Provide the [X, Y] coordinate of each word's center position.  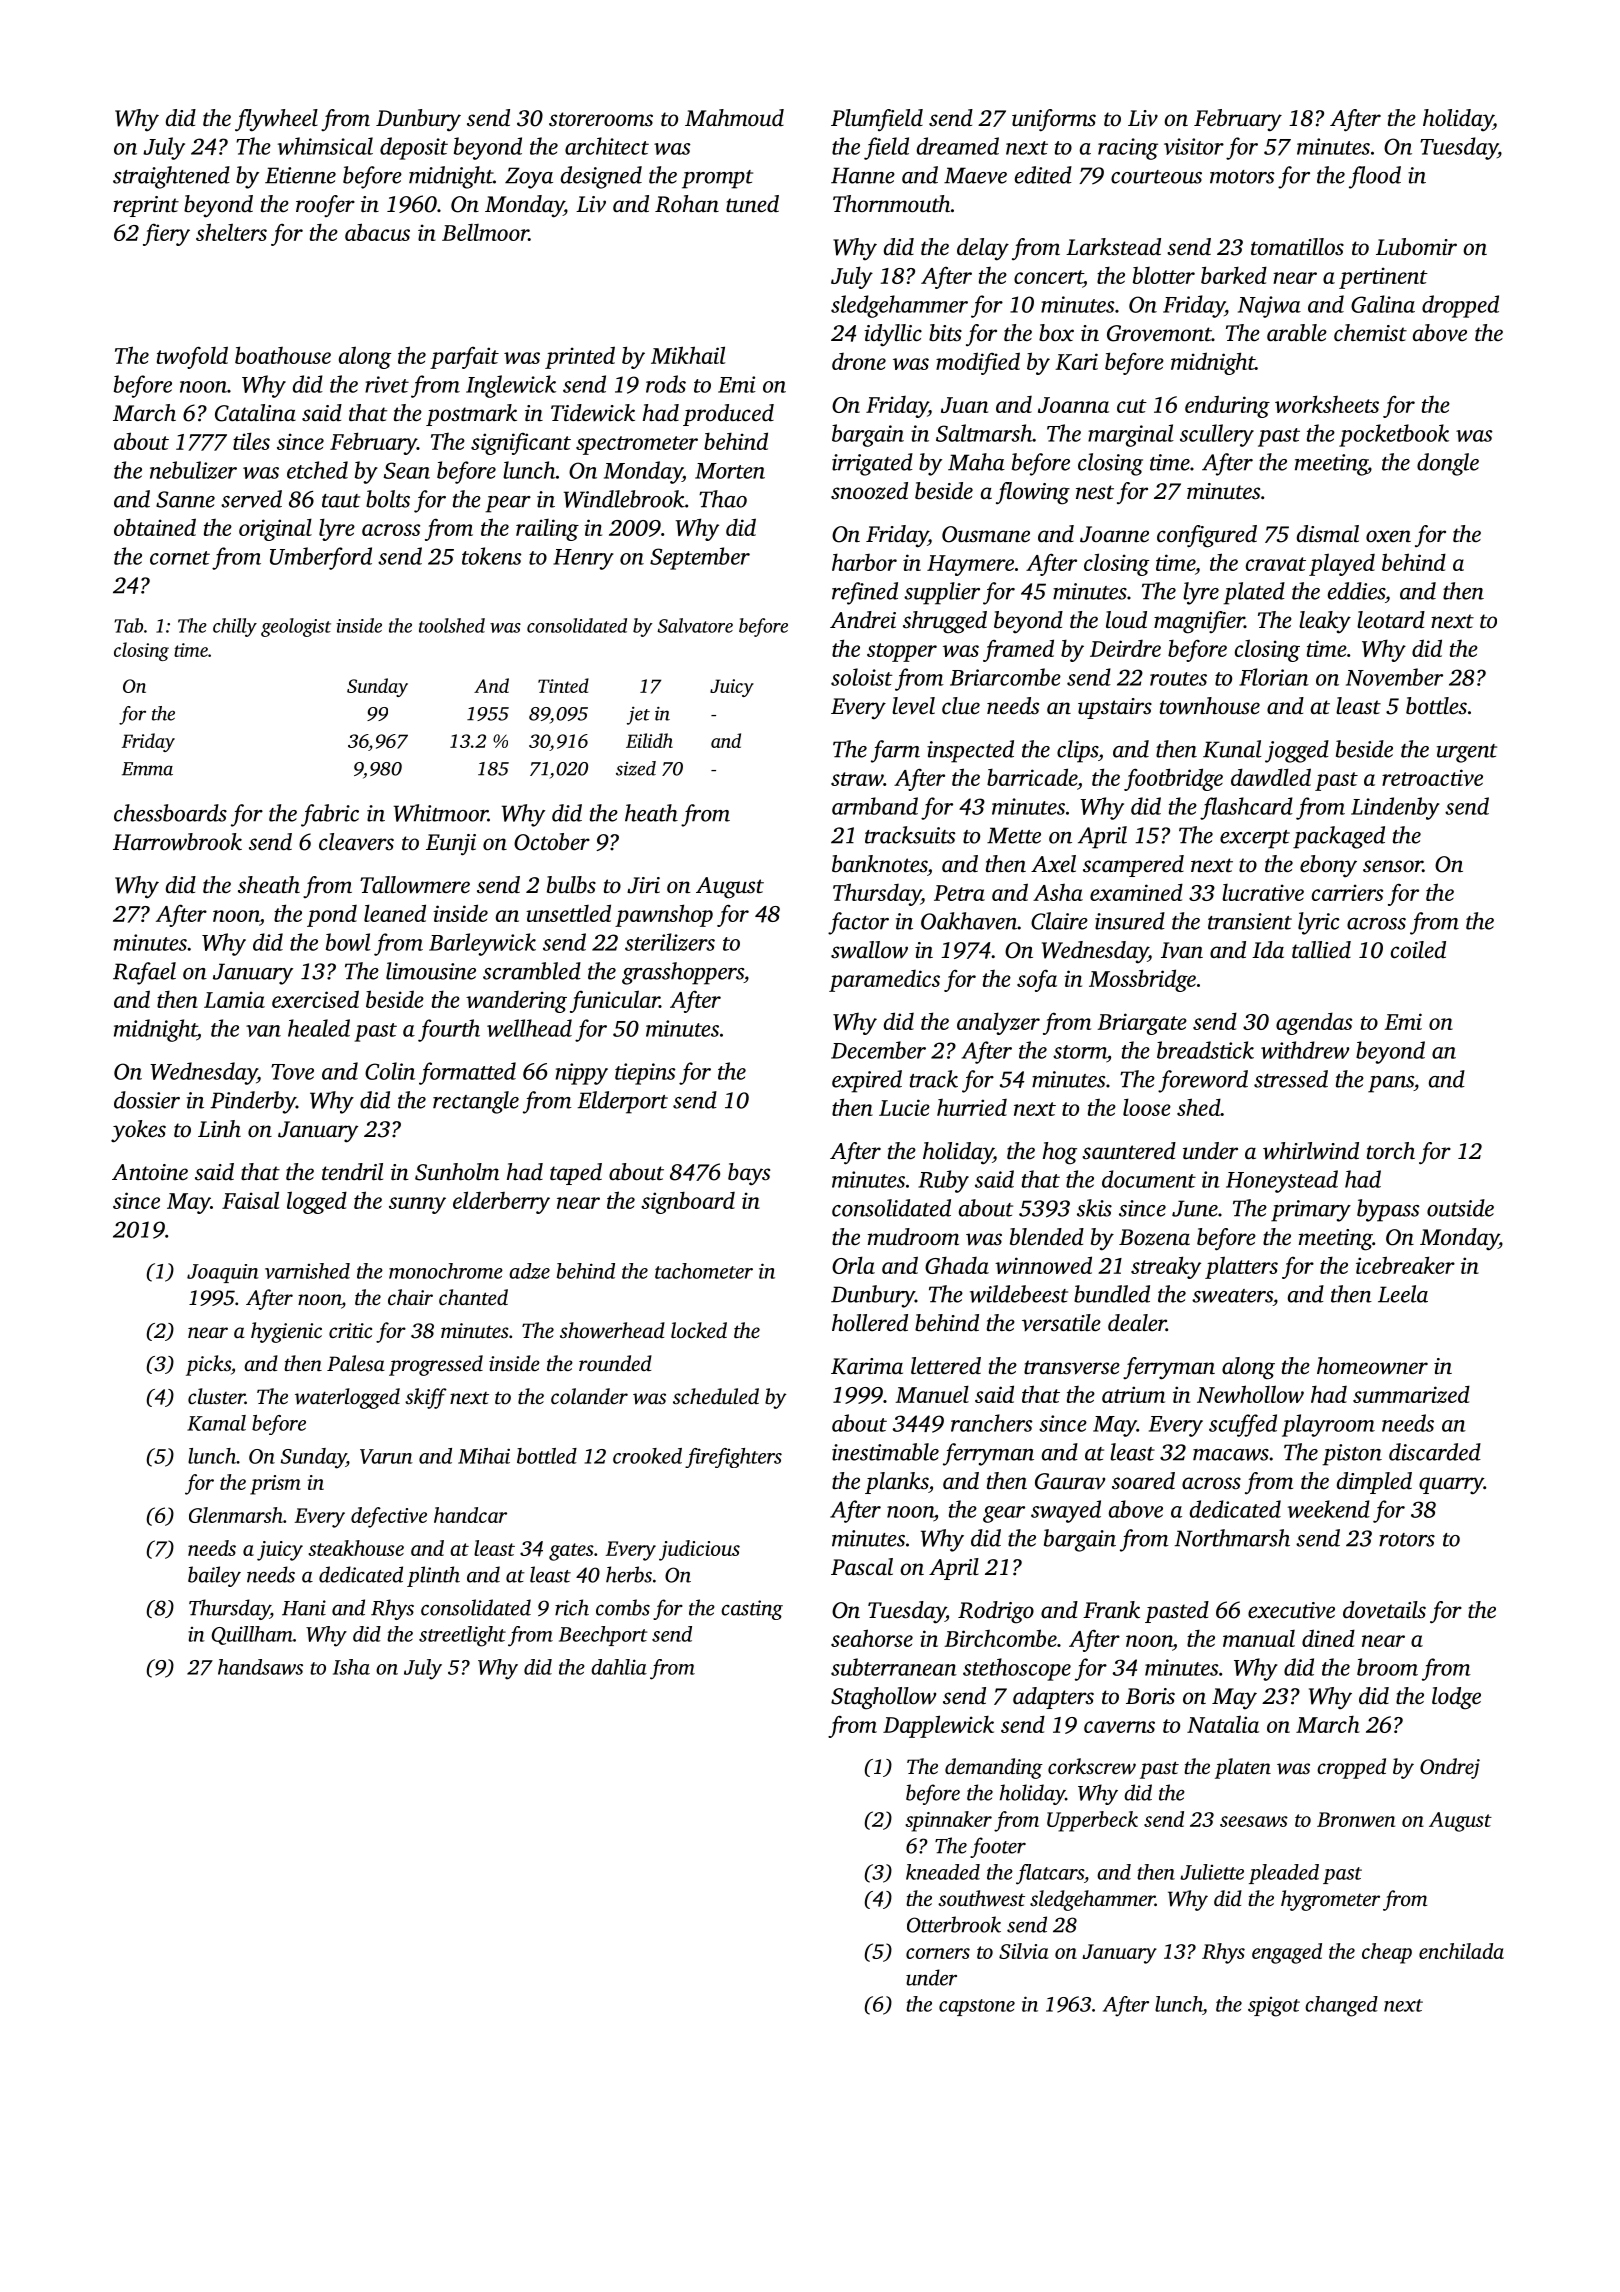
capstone [977, 2007]
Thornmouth [891, 204]
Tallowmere [415, 885]
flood [1375, 177]
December [878, 1050]
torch [1391, 1151]
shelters [231, 232]
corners [938, 1953]
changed [1341, 2006]
